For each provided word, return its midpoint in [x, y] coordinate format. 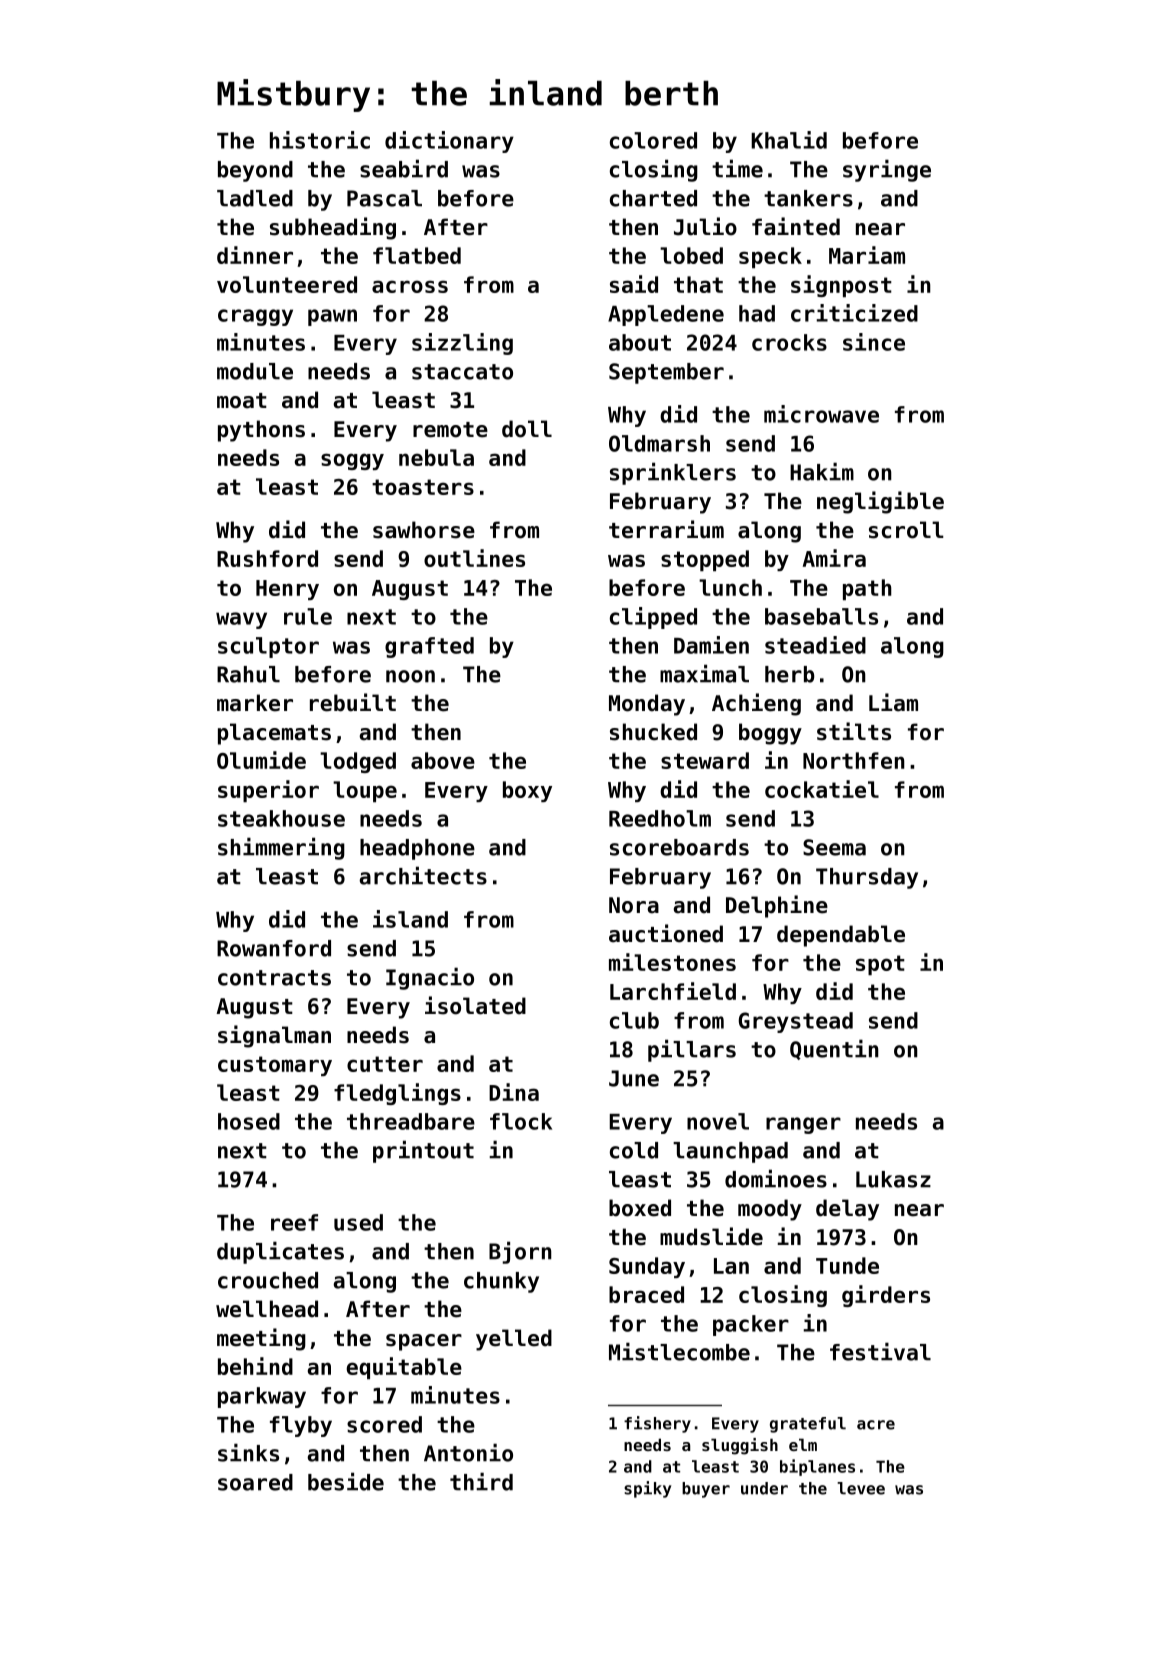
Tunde [847, 1265]
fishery [657, 1424]
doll [527, 429]
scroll [906, 530]
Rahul [248, 674]
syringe [887, 170]
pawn [332, 317]
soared [255, 1482]
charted [653, 198]
